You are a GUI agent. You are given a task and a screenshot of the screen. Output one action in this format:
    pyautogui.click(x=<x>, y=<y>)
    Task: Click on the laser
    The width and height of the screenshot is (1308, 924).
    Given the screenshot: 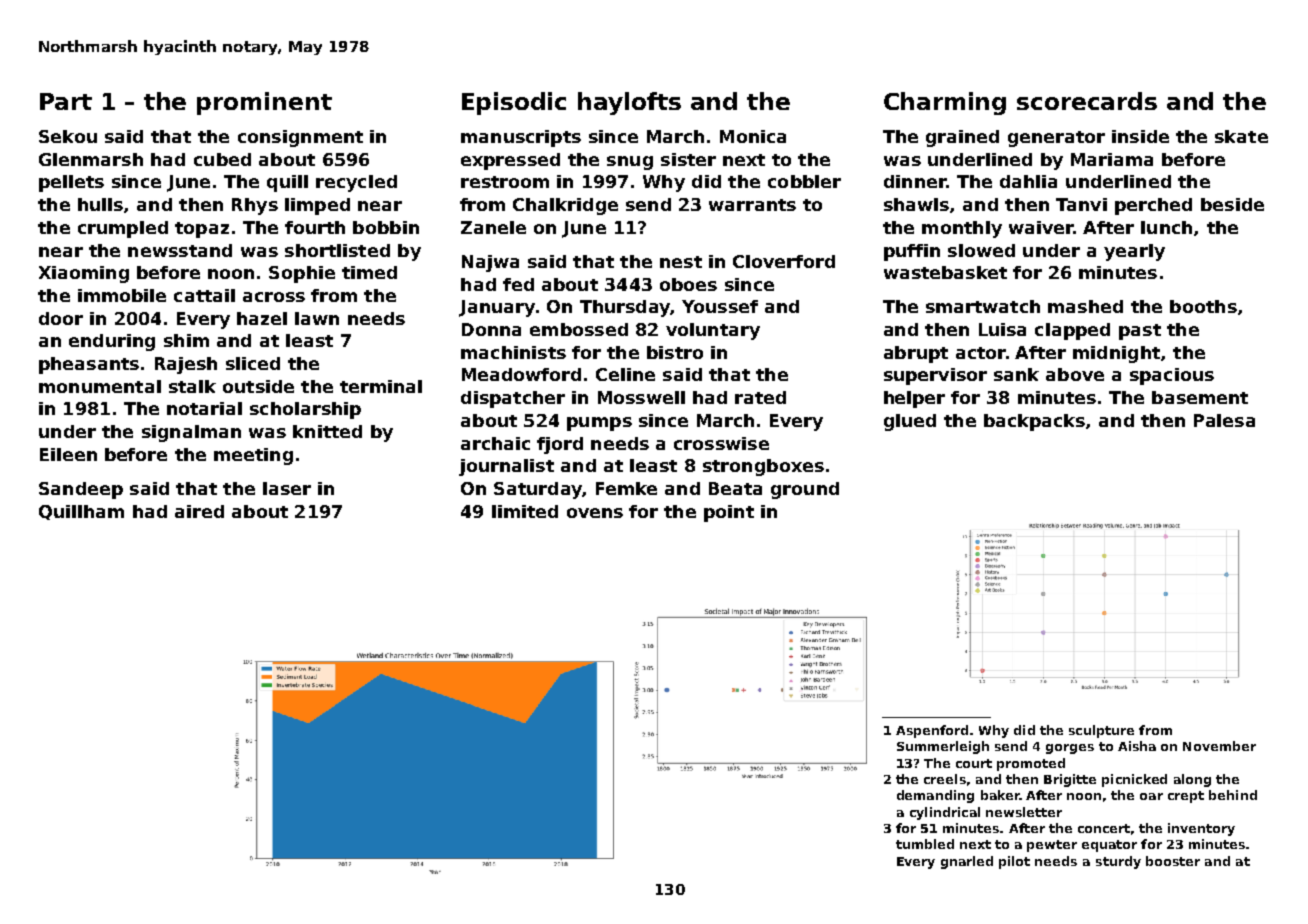 What is the action you would take?
    pyautogui.click(x=287, y=488)
